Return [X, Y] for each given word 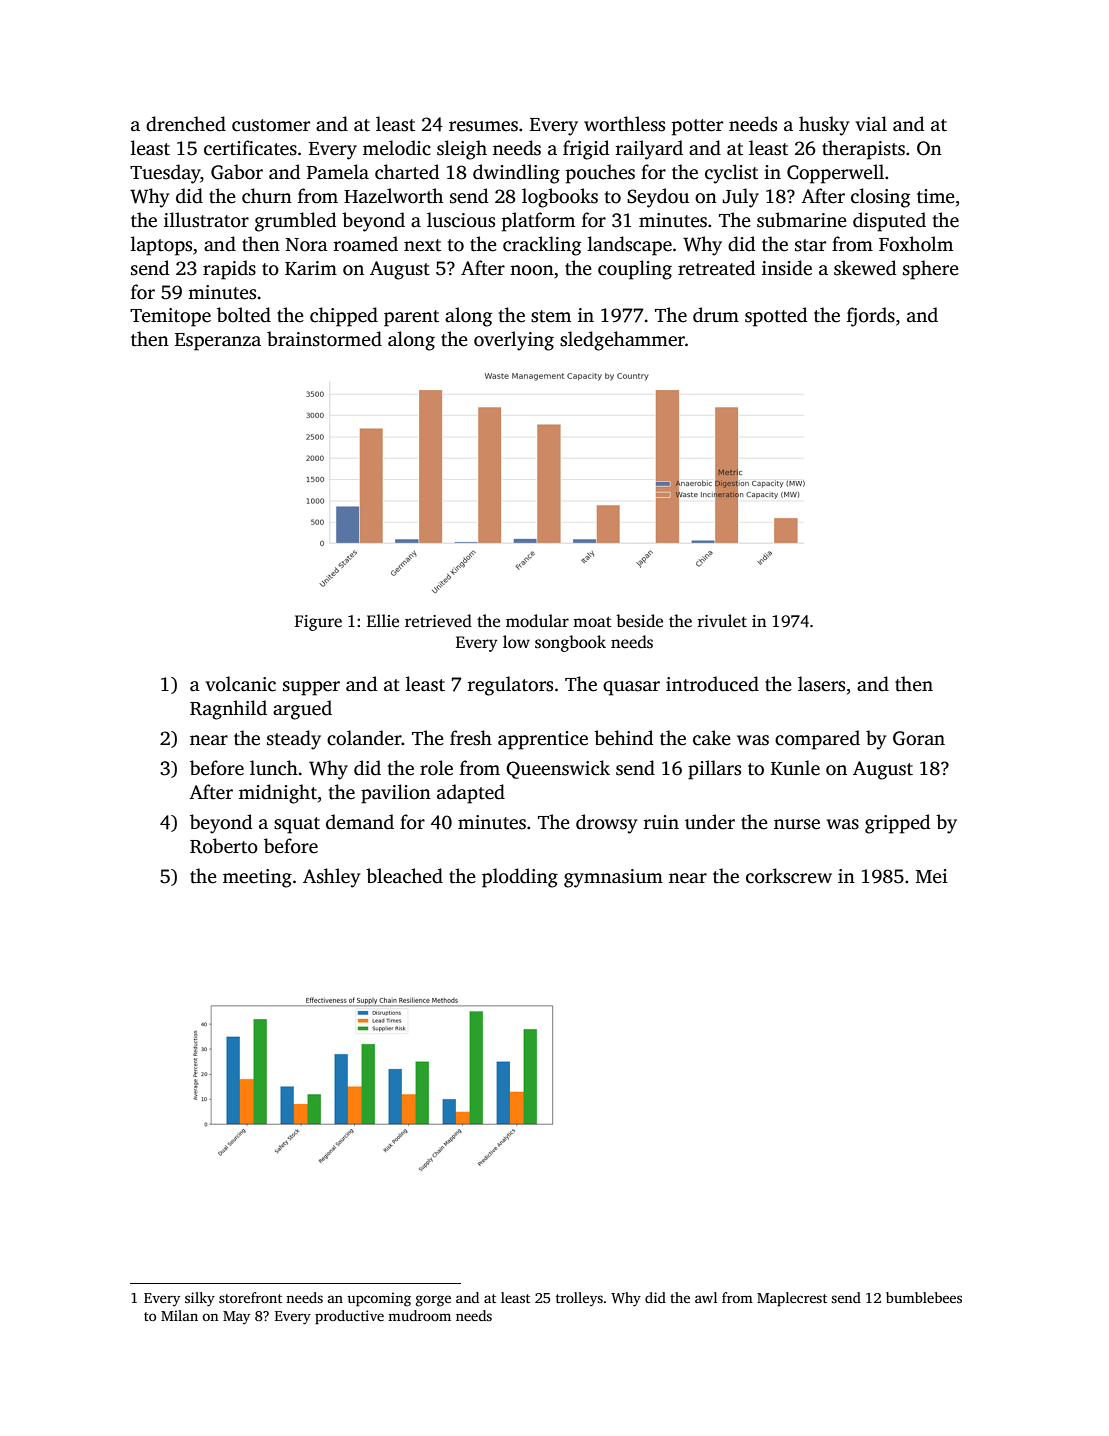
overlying [514, 341]
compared [817, 740]
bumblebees [924, 1297]
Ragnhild [228, 710]
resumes [483, 126]
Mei [932, 876]
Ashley [331, 878]
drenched [186, 124]
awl [706, 1297]
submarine [802, 220]
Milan [179, 1315]
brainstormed [324, 339]
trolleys [579, 1299]
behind [623, 738]
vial [871, 124]
